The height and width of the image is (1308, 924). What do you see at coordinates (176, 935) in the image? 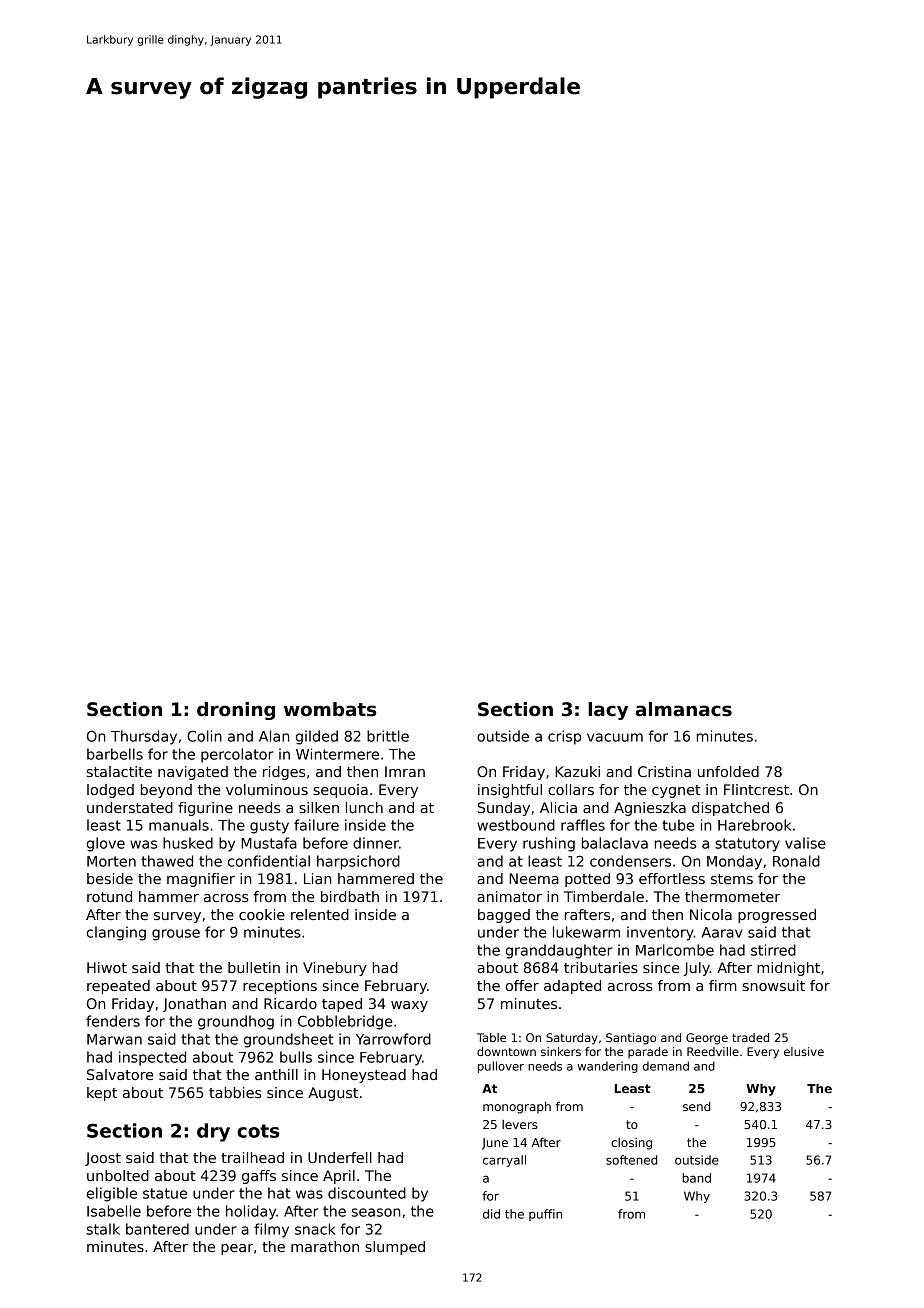
I see `grouse` at bounding box center [176, 935].
